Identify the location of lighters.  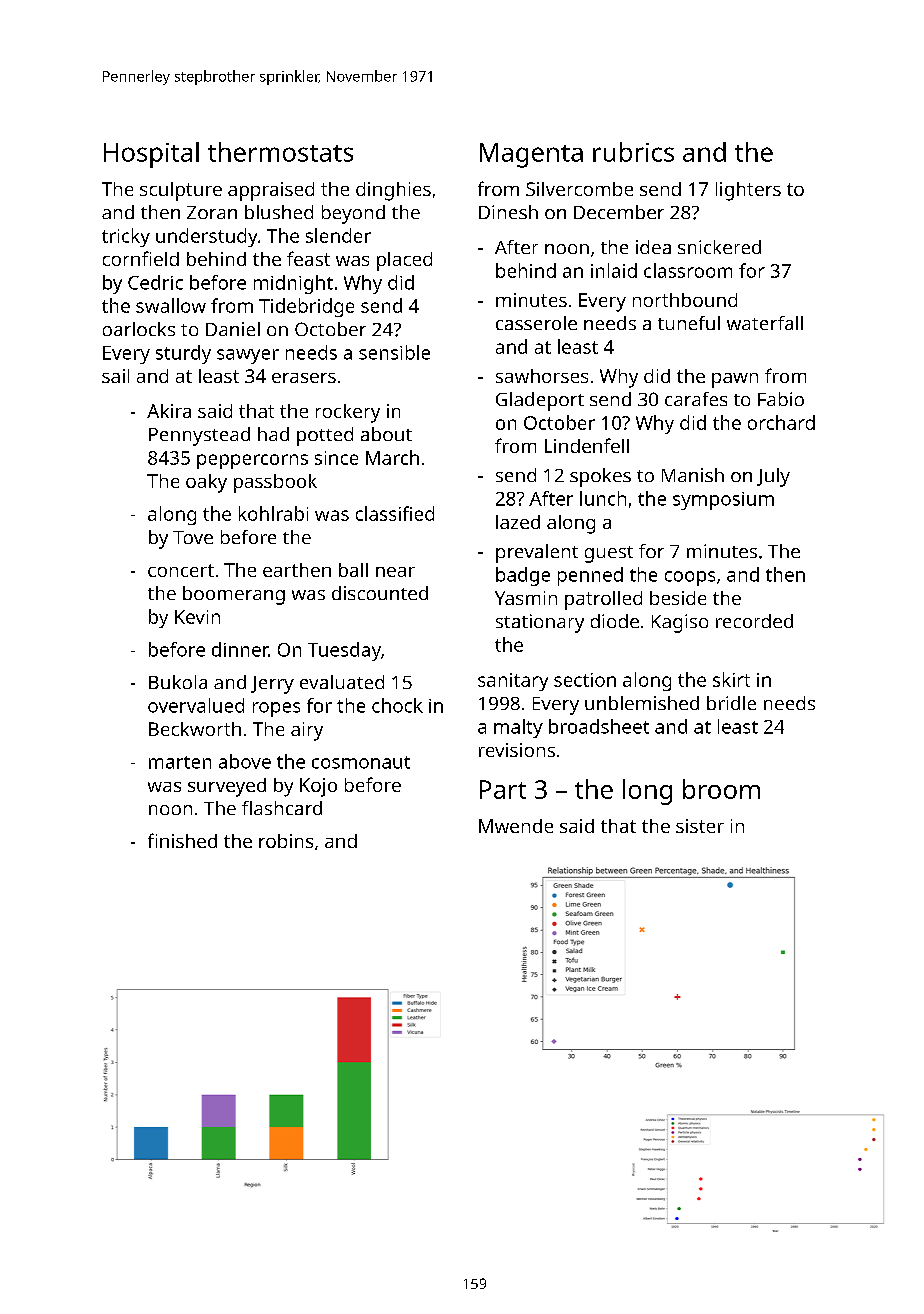
(748, 191).
